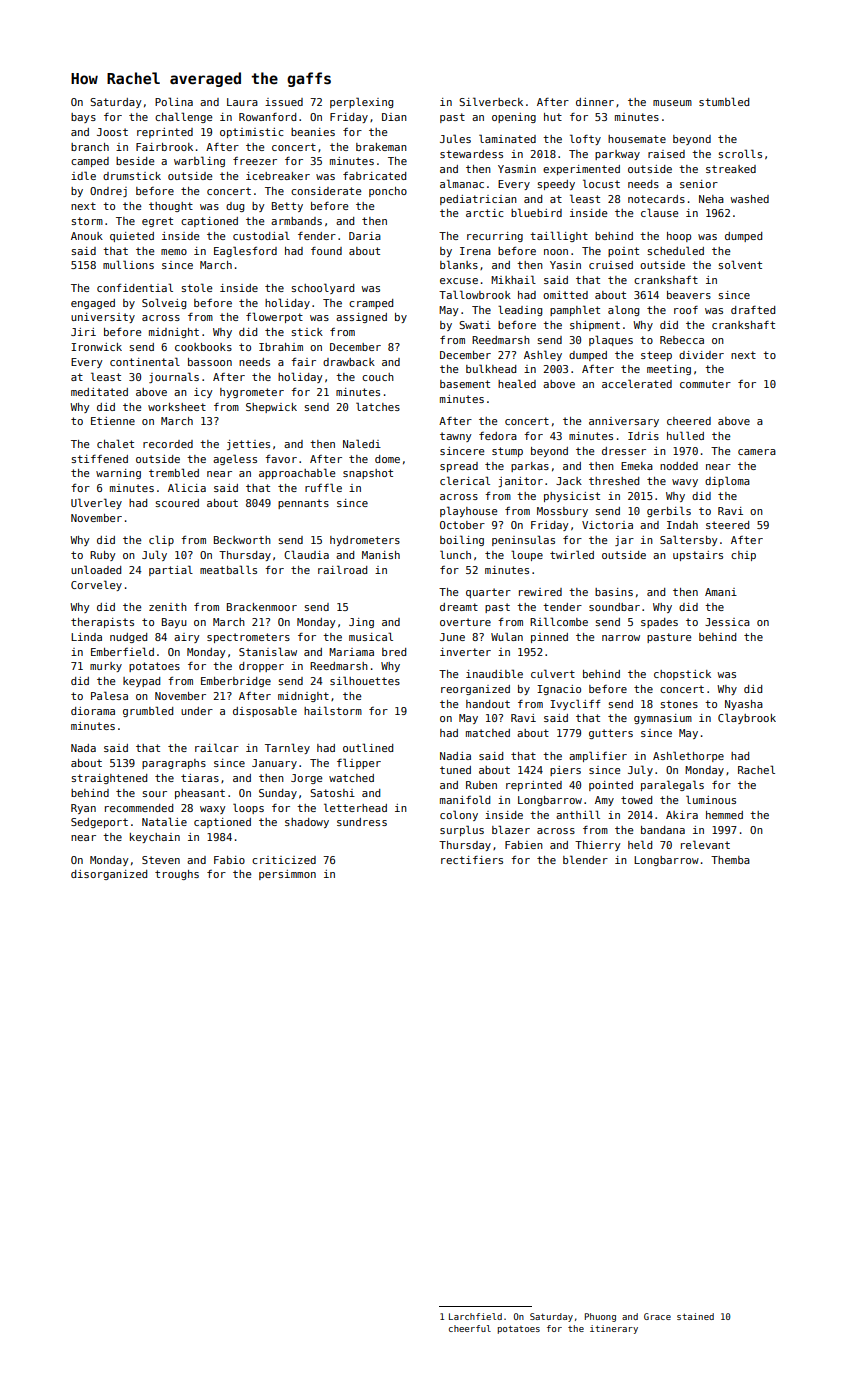  I want to click on hemmed, so click(724, 815).
